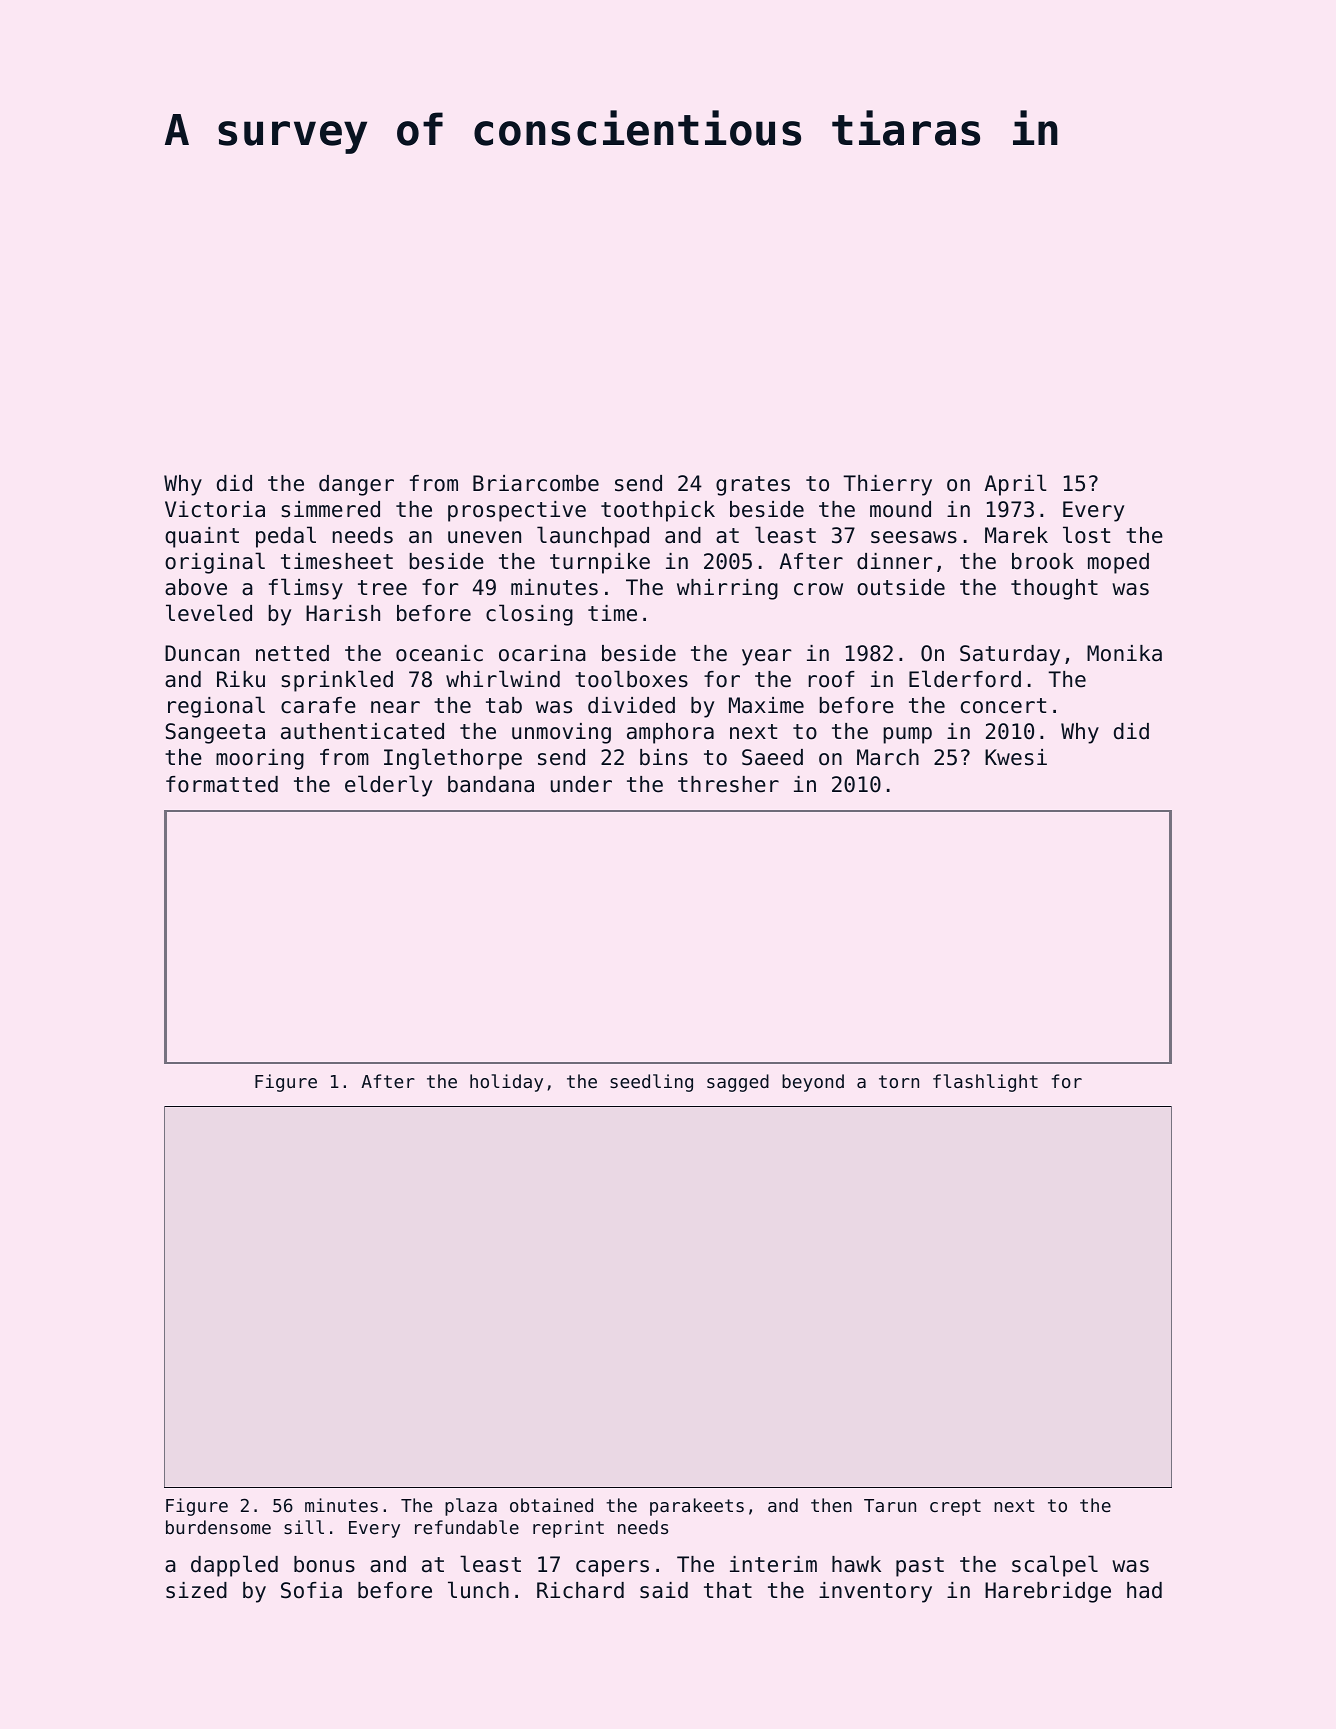  I want to click on Sofia, so click(311, 1590).
